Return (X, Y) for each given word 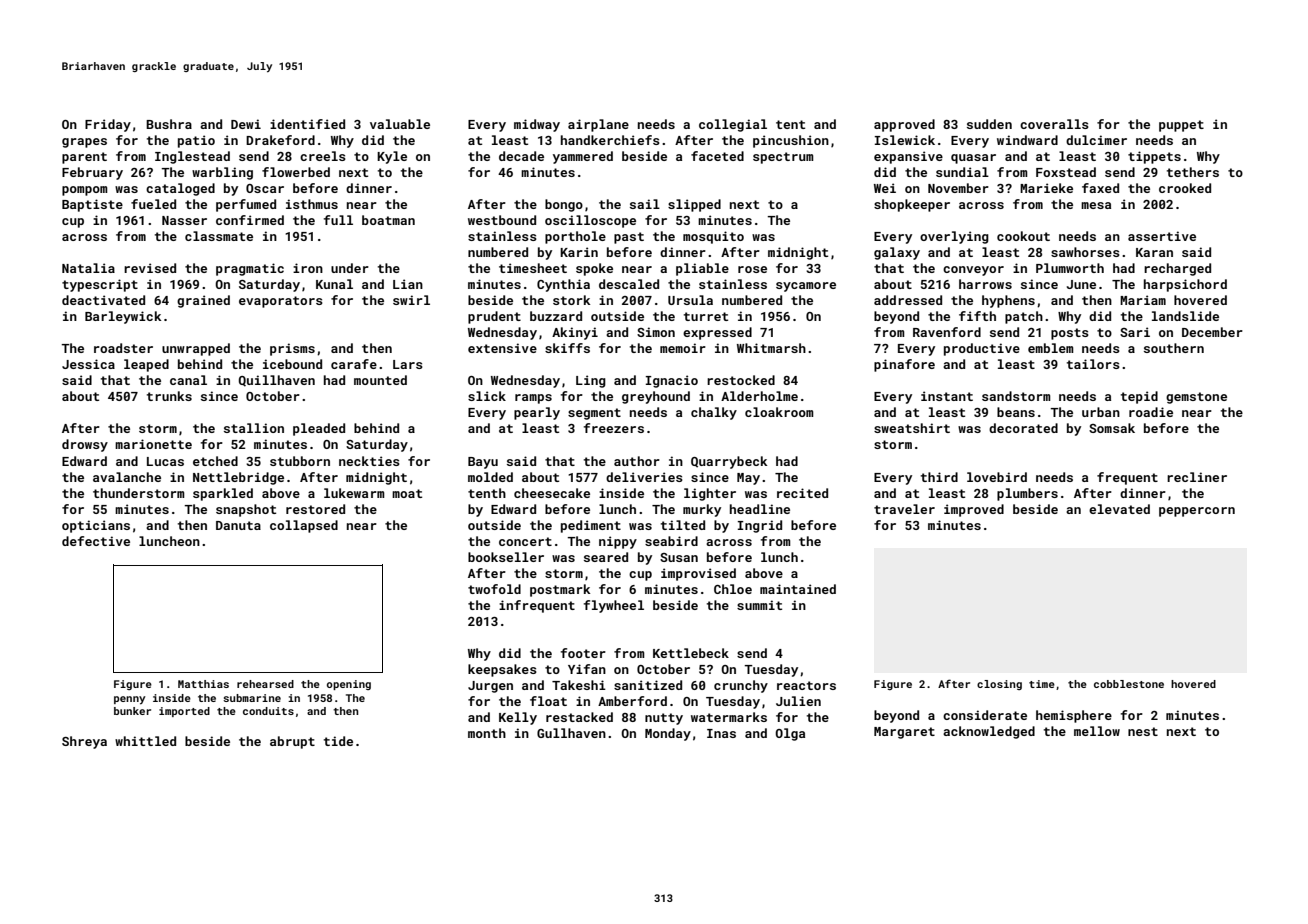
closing (999, 685)
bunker (132, 711)
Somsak (1112, 428)
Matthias (203, 684)
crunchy (741, 686)
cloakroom (779, 412)
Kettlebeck (691, 653)
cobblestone (1129, 684)
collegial (733, 125)
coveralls (1054, 124)
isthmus (312, 204)
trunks (169, 396)
